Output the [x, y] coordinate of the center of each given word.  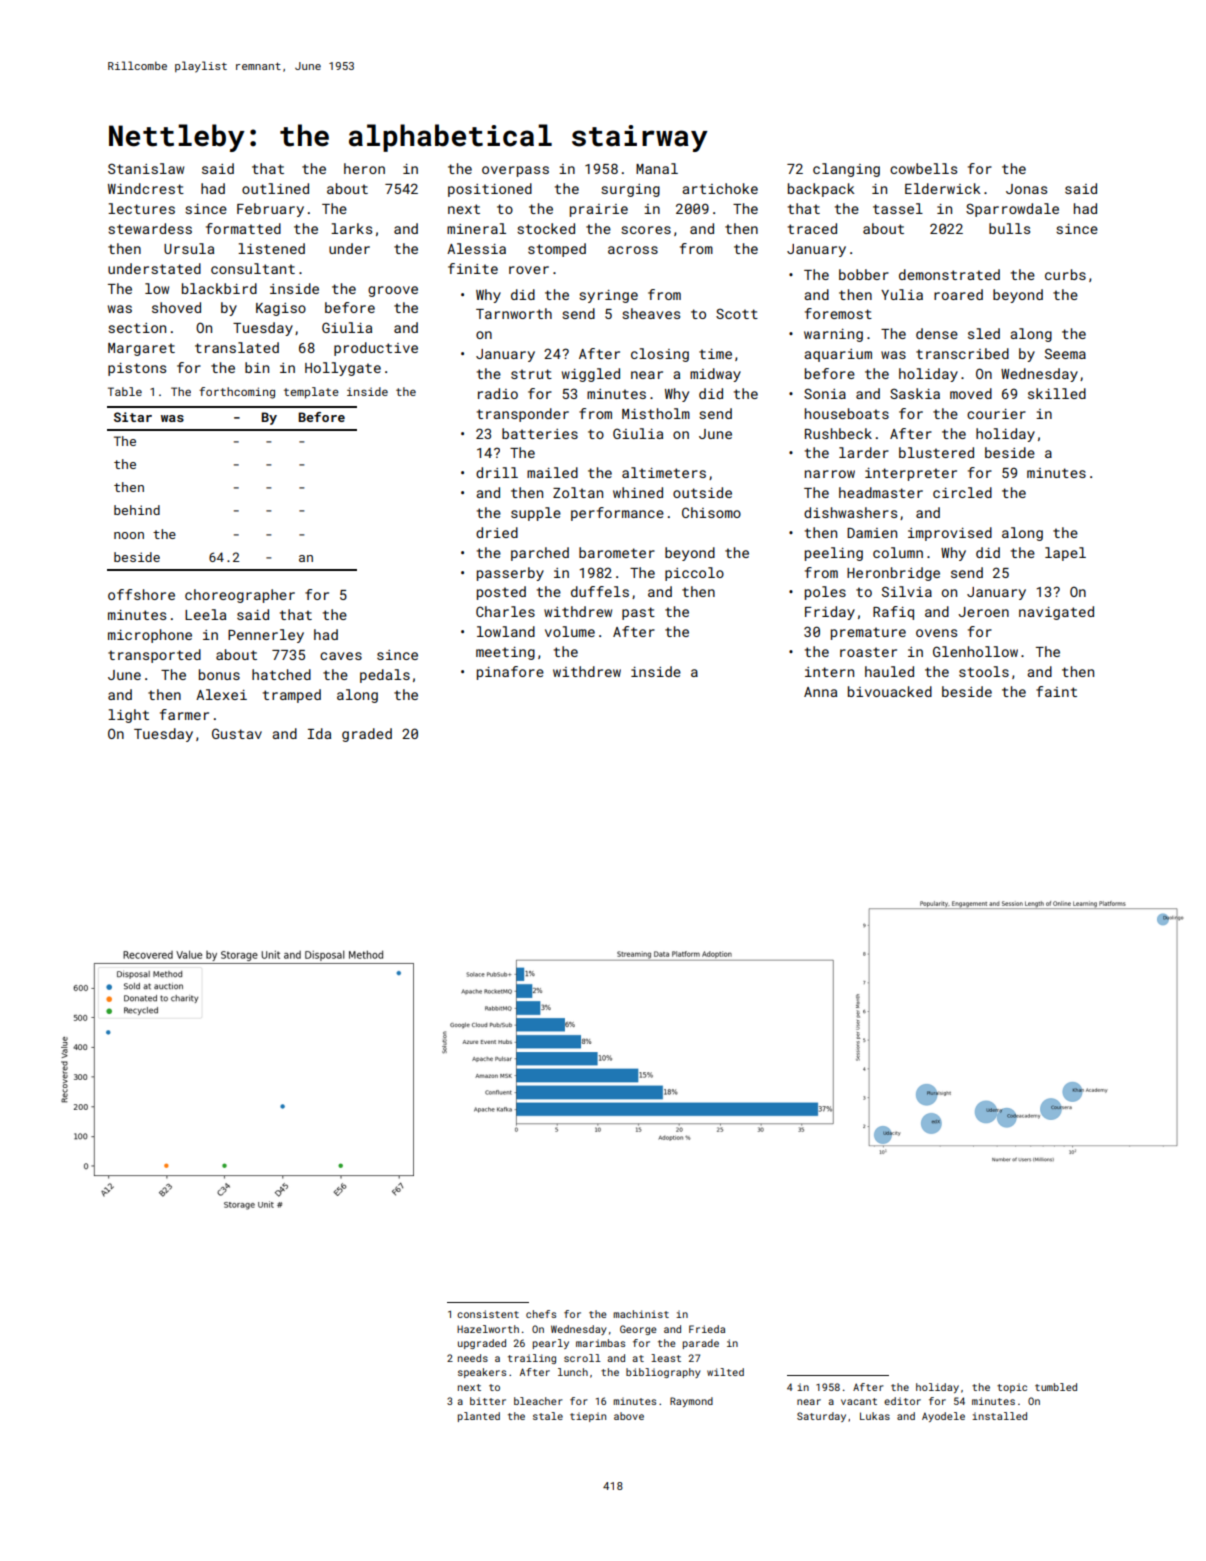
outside [702, 492]
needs [473, 1358]
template [311, 393]
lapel [1065, 554]
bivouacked [890, 691]
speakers [482, 1373]
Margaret [141, 349]
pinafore [510, 673]
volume [570, 631]
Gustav [237, 733]
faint [1056, 691]
